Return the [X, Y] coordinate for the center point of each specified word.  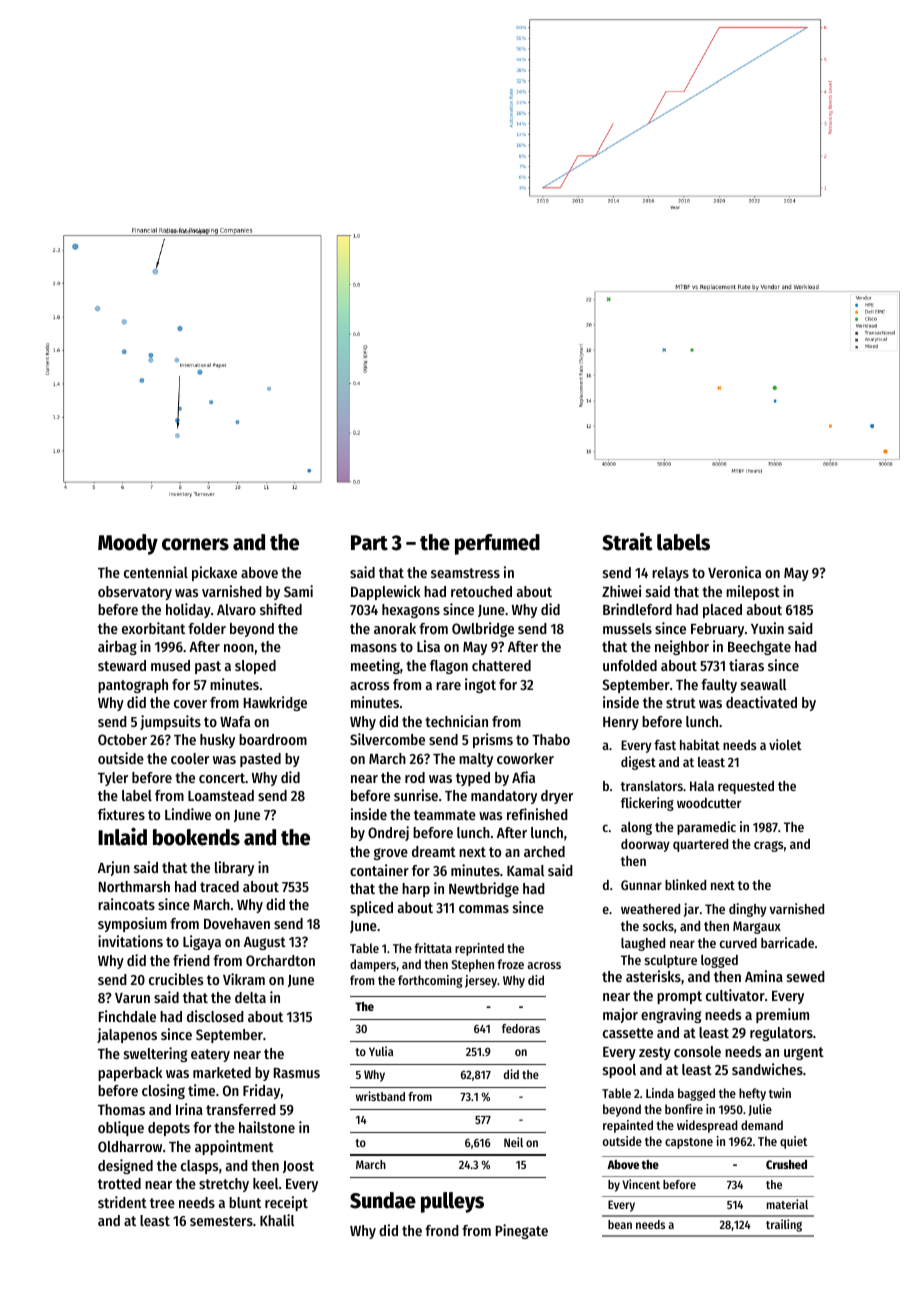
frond [442, 1230]
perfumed [497, 544]
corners [195, 544]
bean [620, 1224]
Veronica [734, 572]
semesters [221, 1221]
